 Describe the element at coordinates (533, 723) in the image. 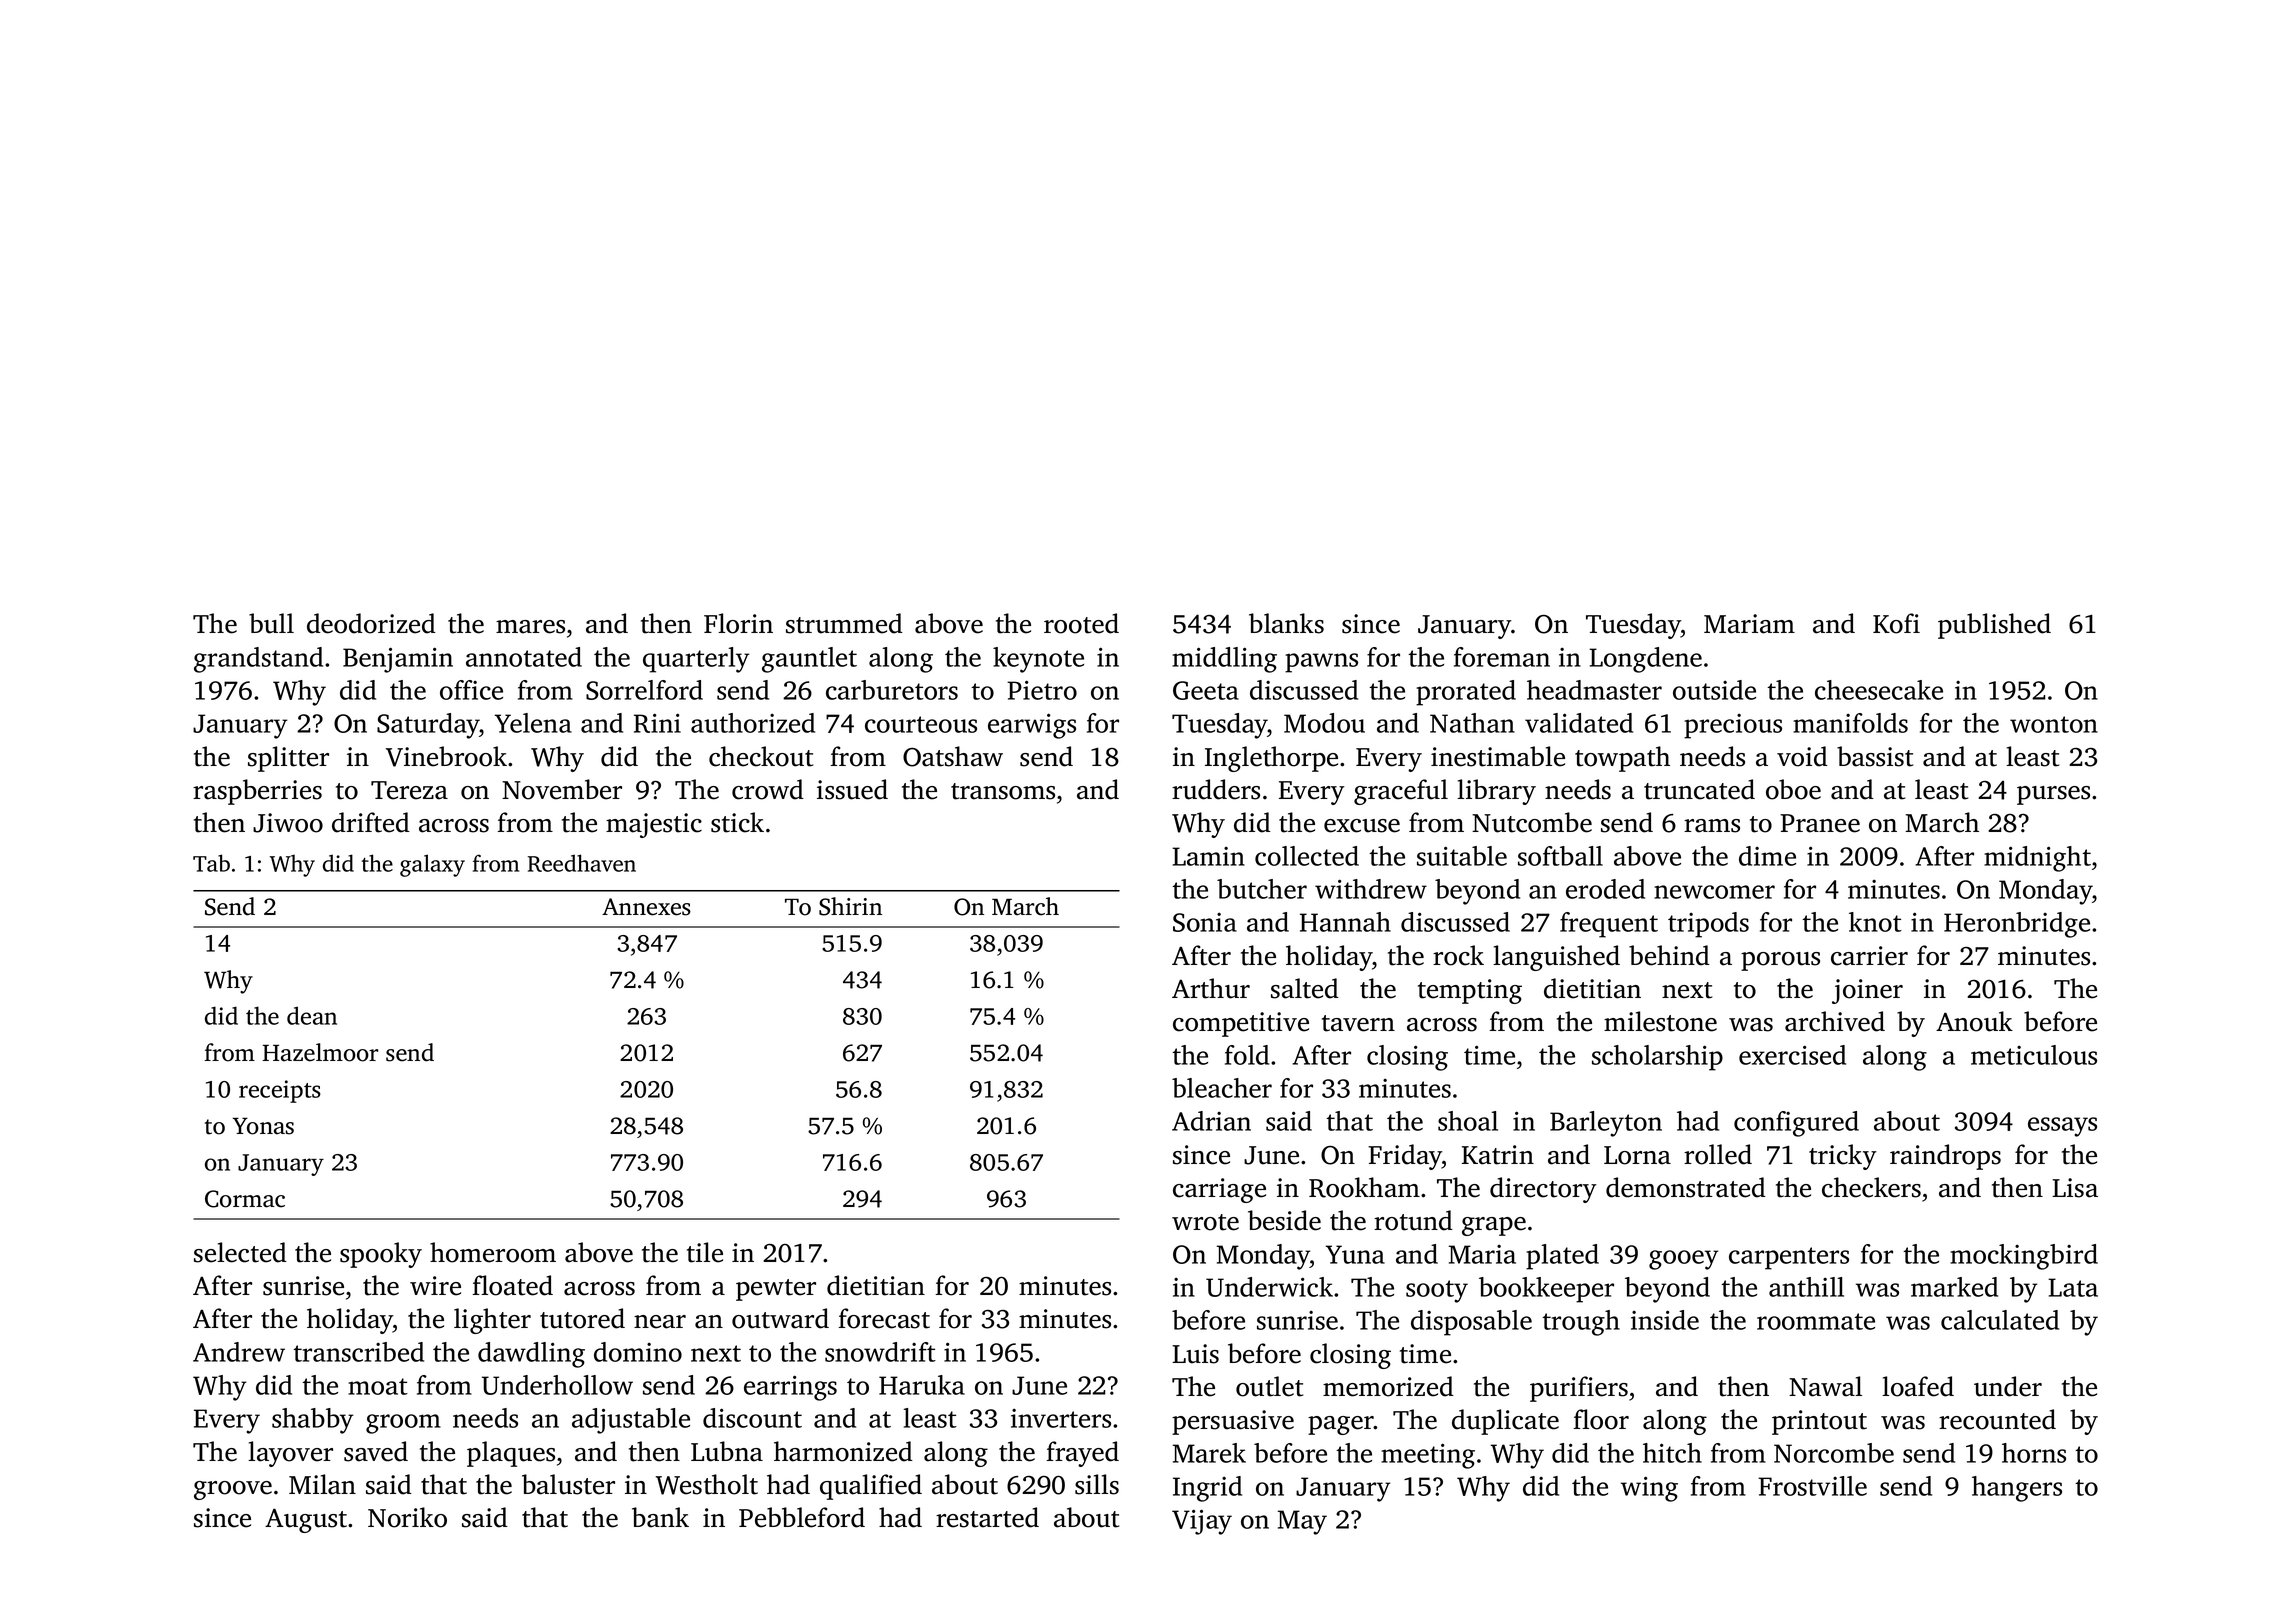

I see `Yelena` at that location.
